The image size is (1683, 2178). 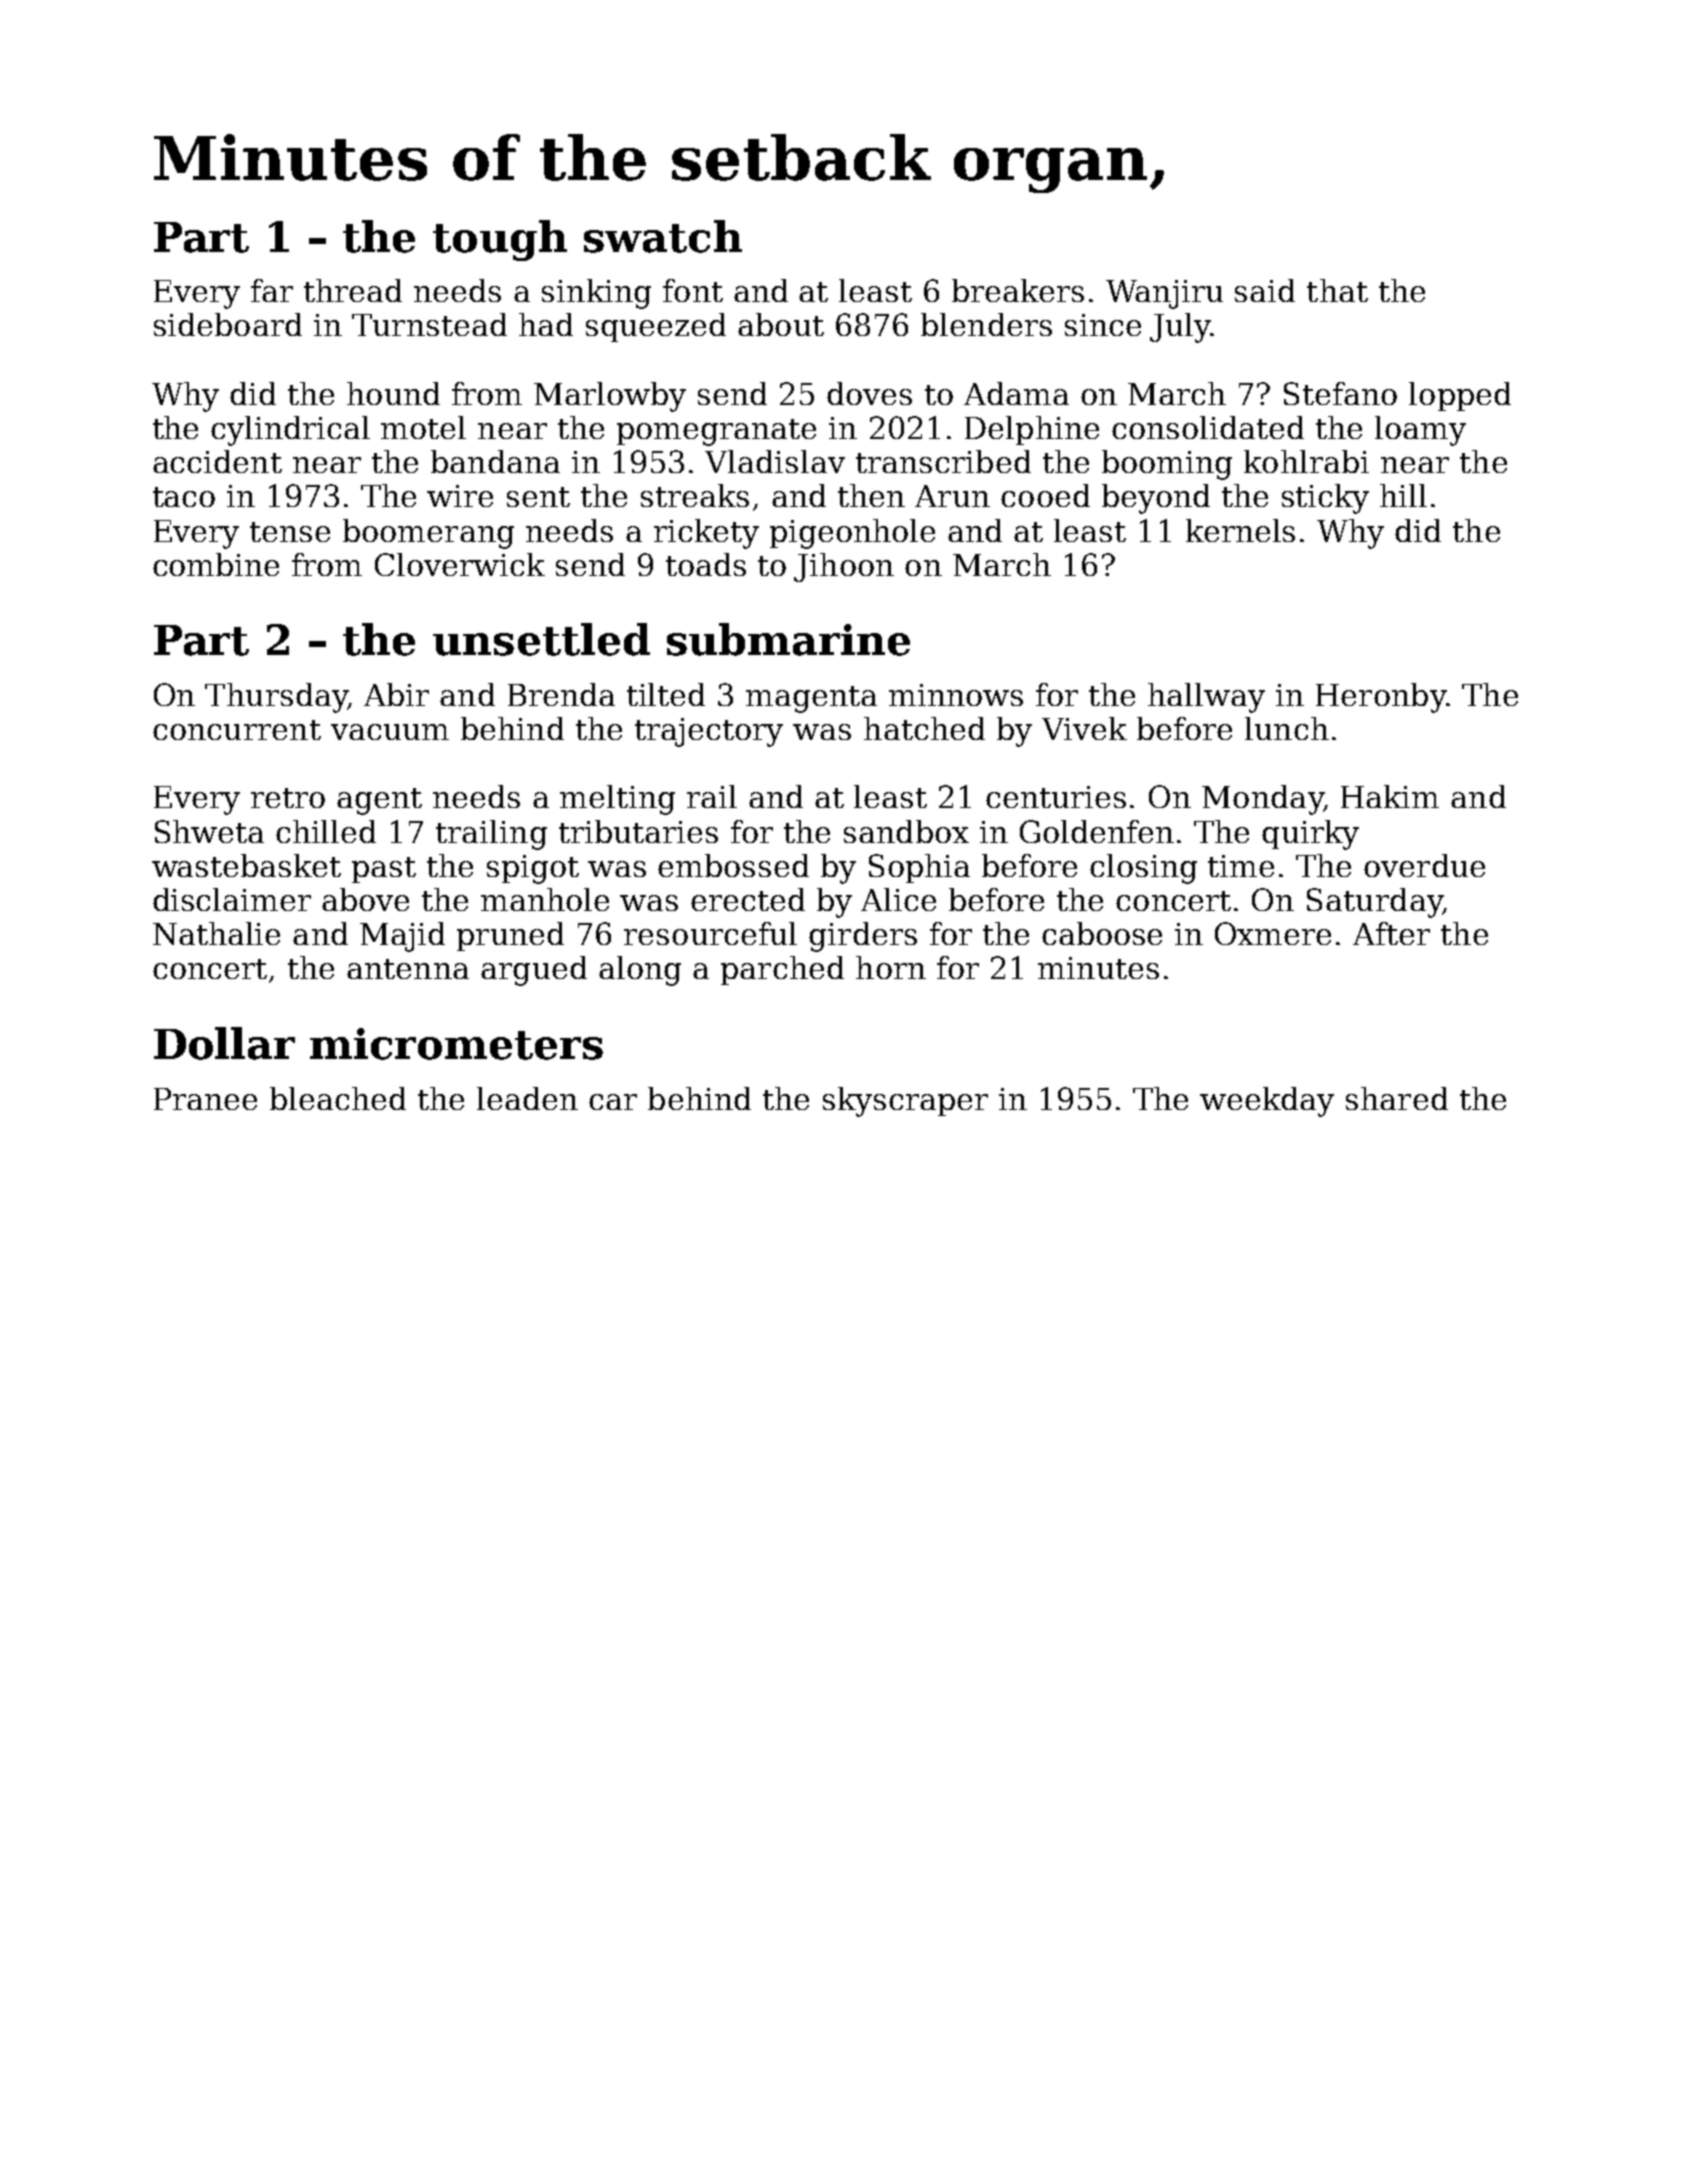 What do you see at coordinates (1374, 903) in the image?
I see `Saturday` at bounding box center [1374, 903].
